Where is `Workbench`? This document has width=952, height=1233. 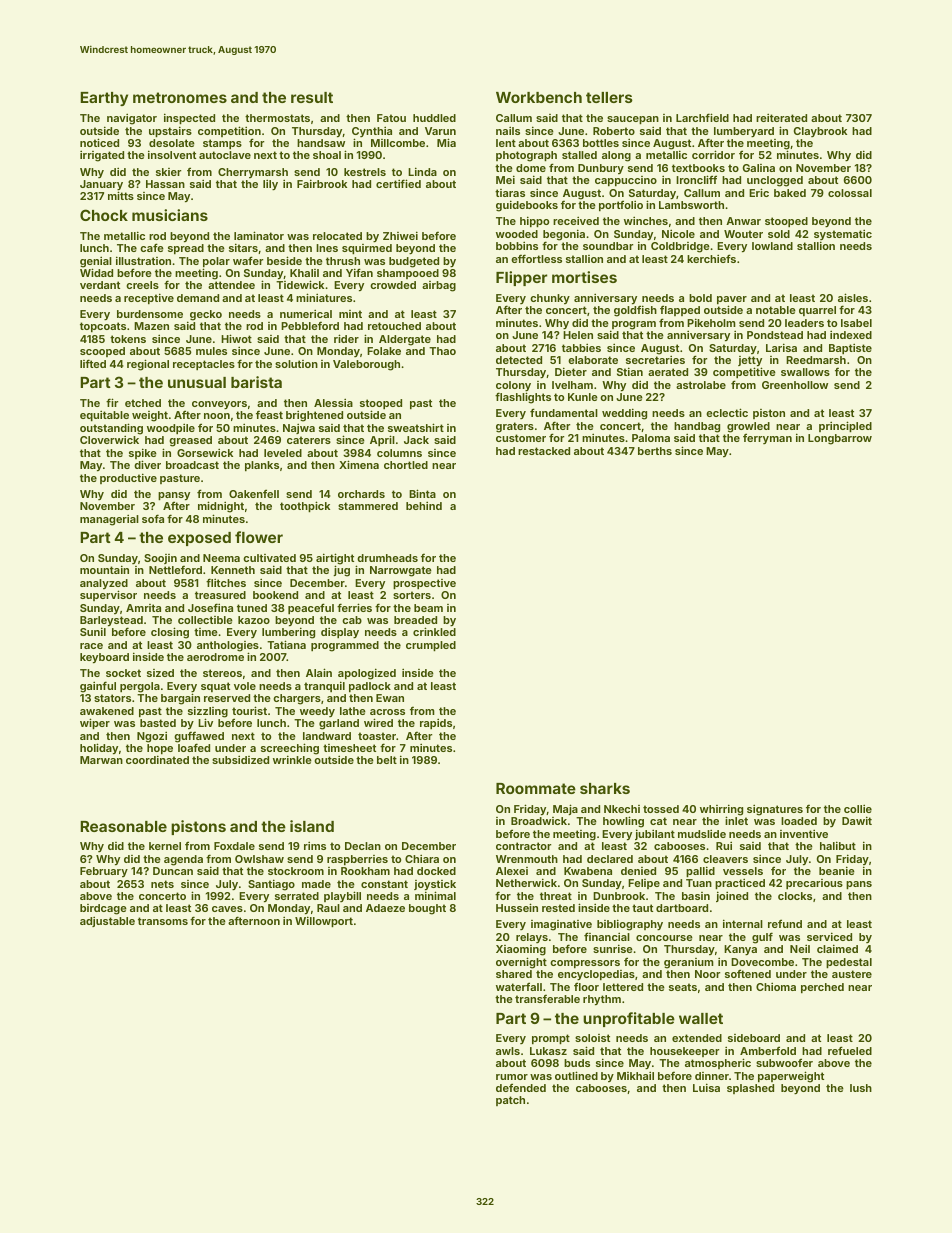
Workbench is located at coordinates (539, 97).
